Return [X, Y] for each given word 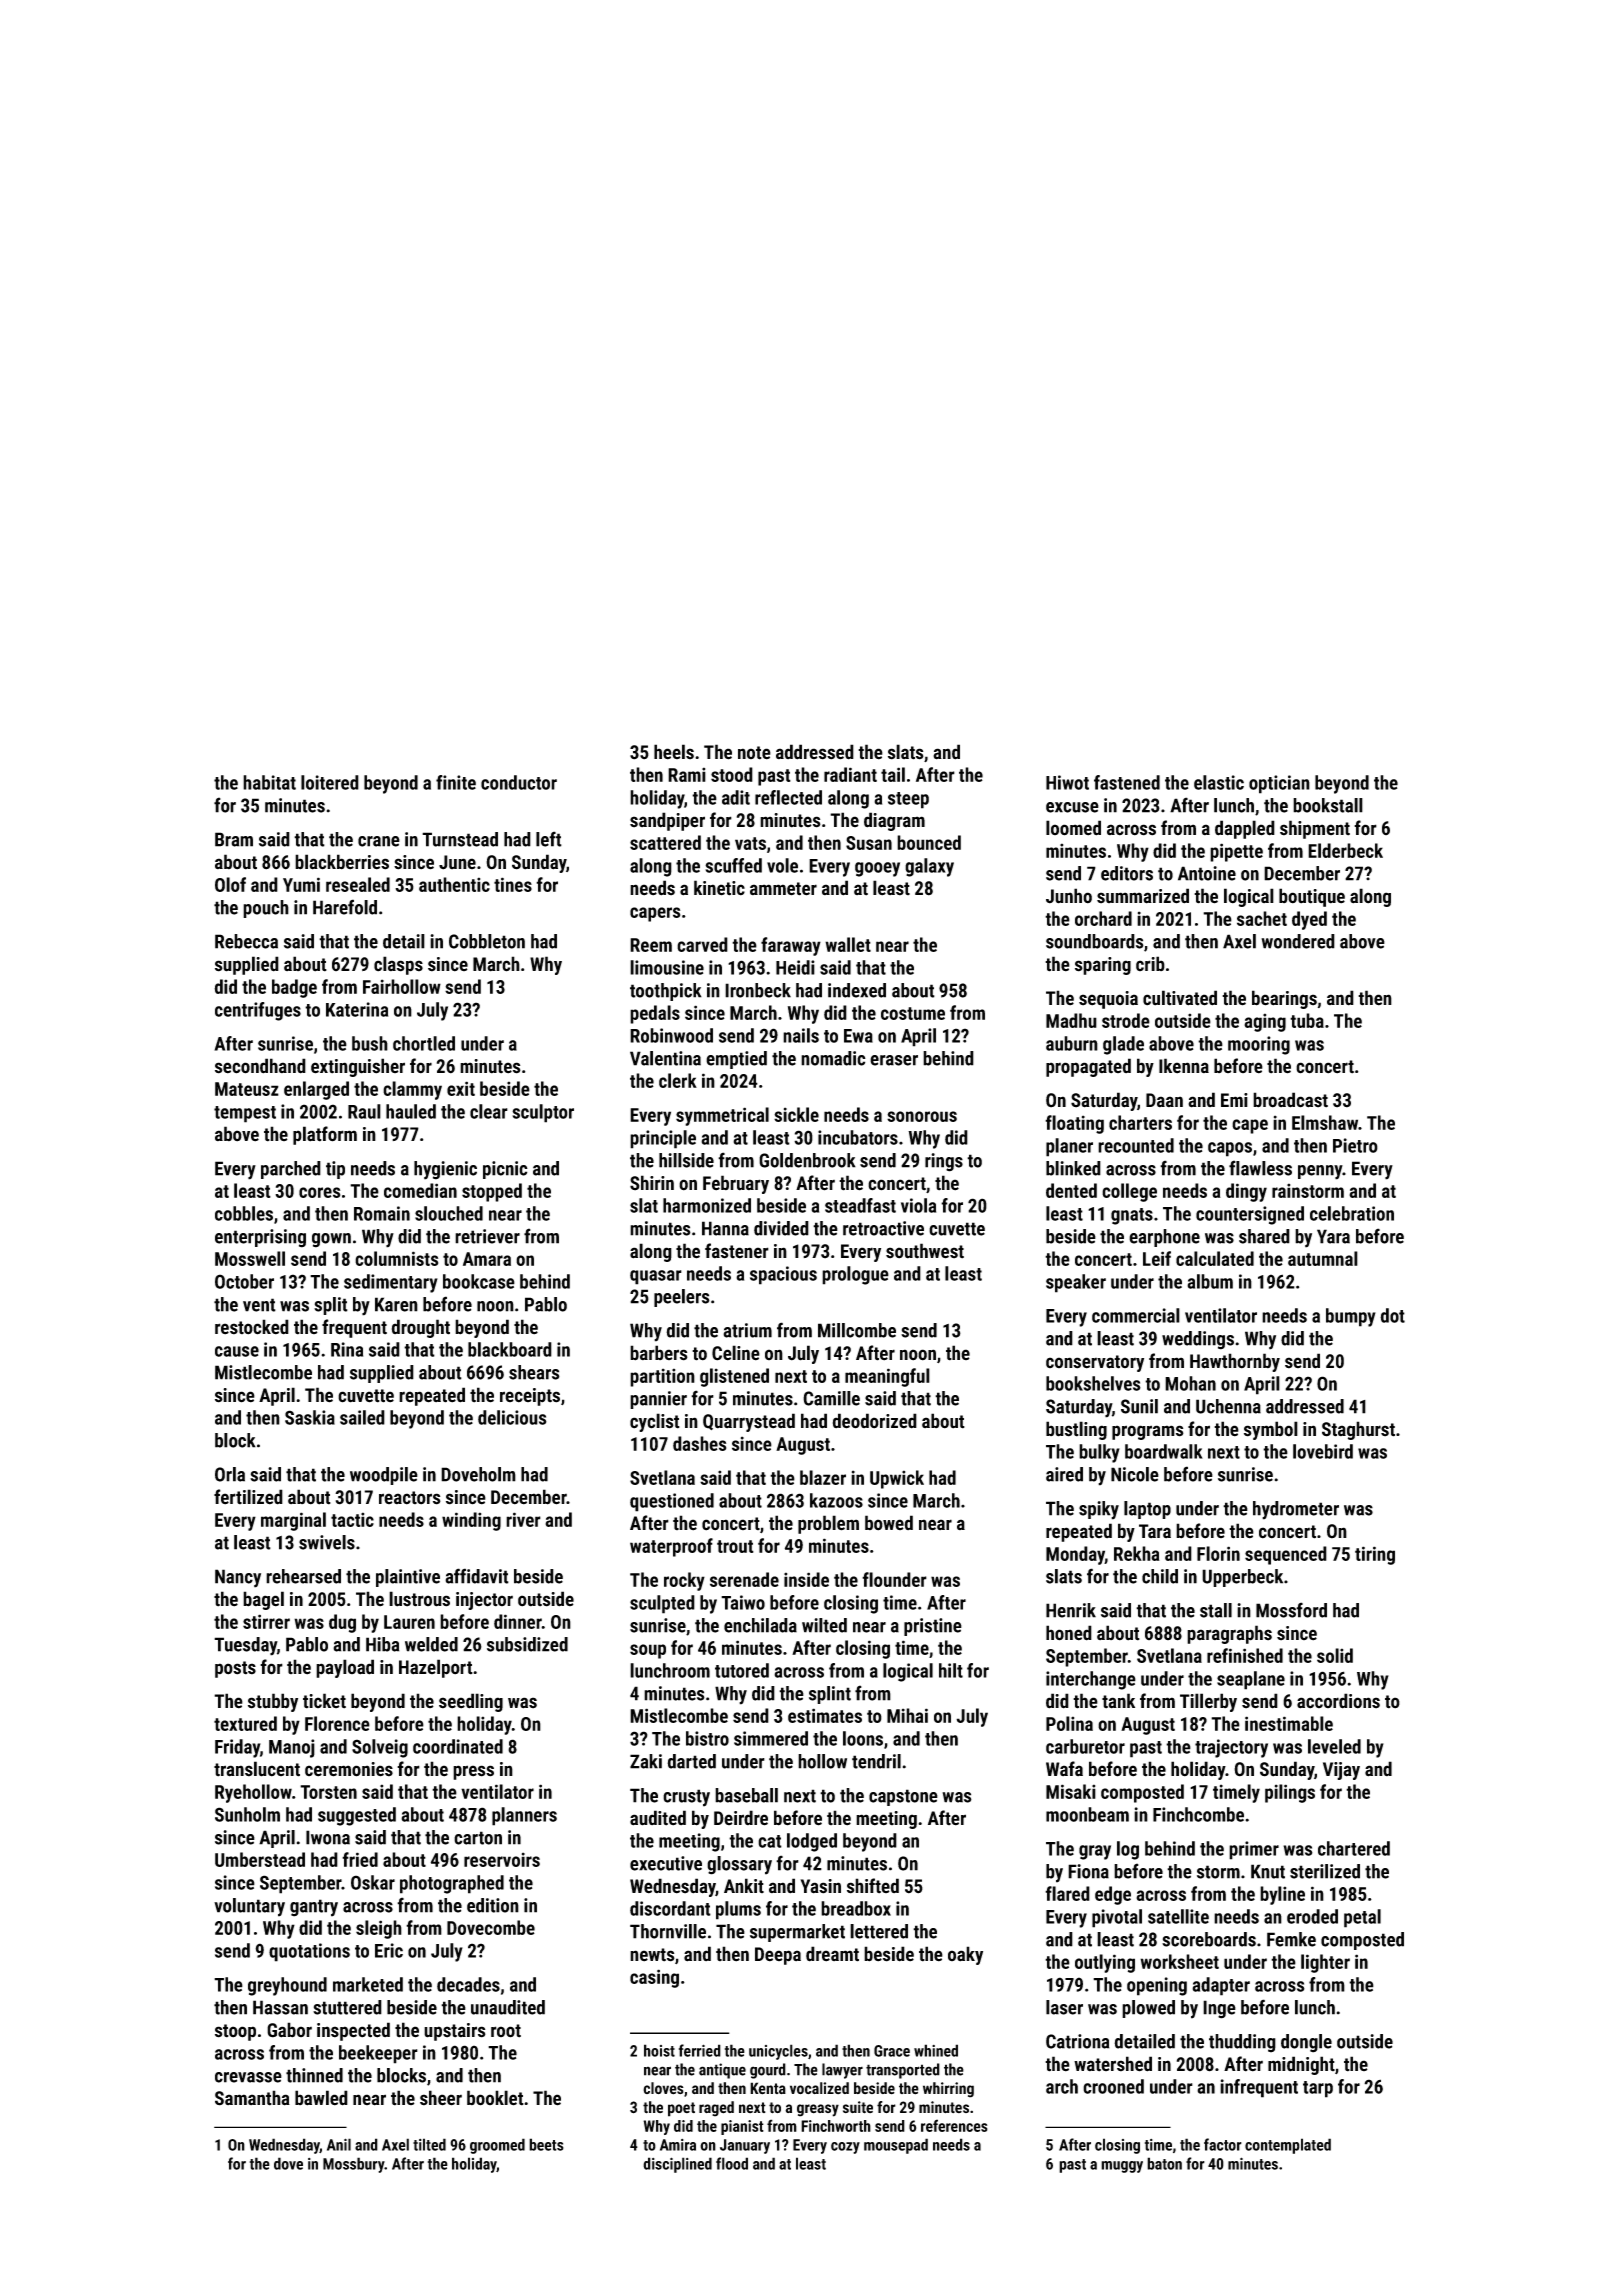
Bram [234, 839]
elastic [1219, 782]
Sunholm [247, 1814]
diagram [894, 821]
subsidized [527, 1644]
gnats [1132, 1216]
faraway [791, 946]
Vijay [1341, 1771]
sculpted [662, 1604]
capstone [903, 1797]
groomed [497, 2146]
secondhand [260, 1066]
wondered [1298, 941]
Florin [1218, 1553]
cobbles [244, 1213]
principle [663, 1139]
